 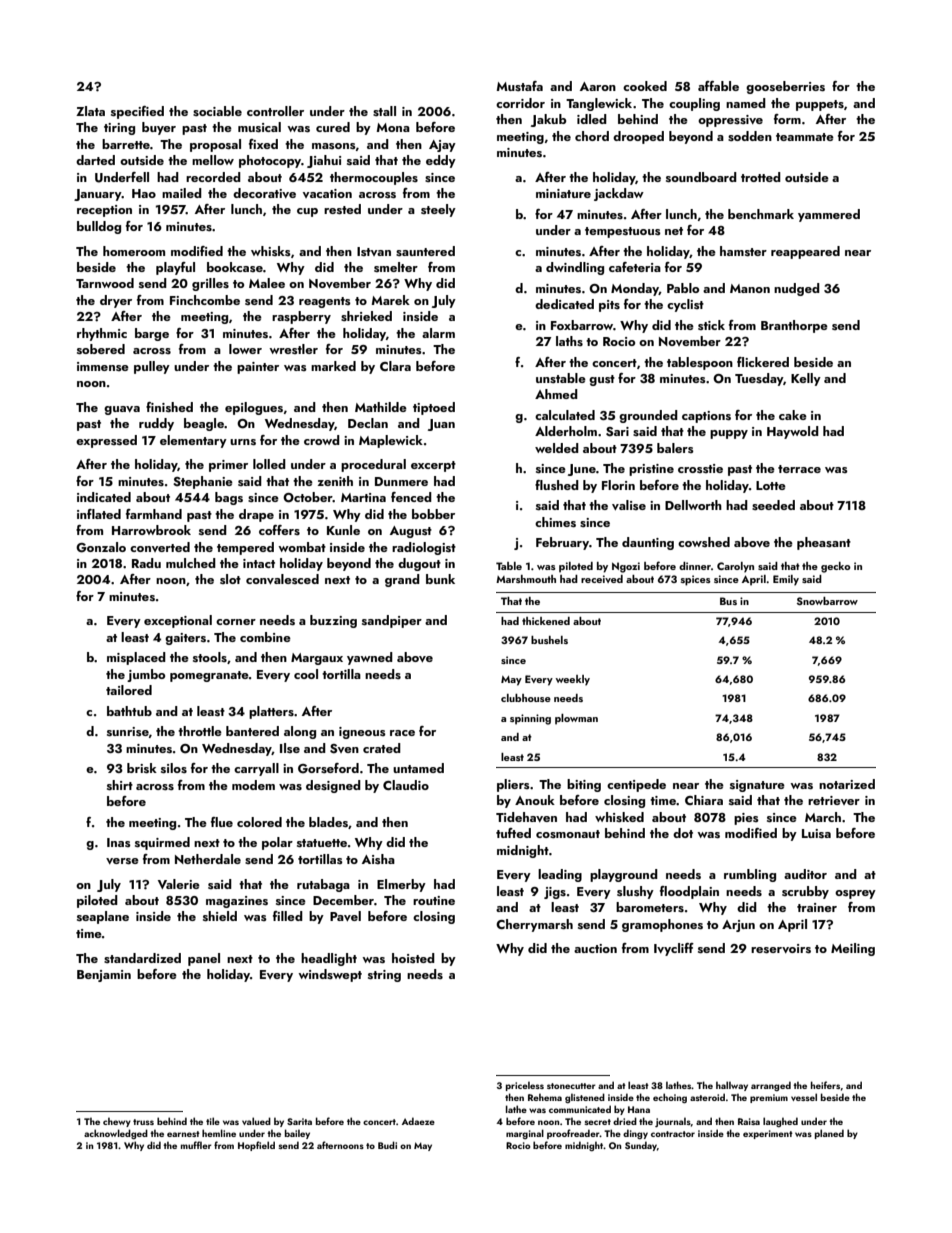 What do you see at coordinates (220, 916) in the page?
I see `shield` at bounding box center [220, 916].
